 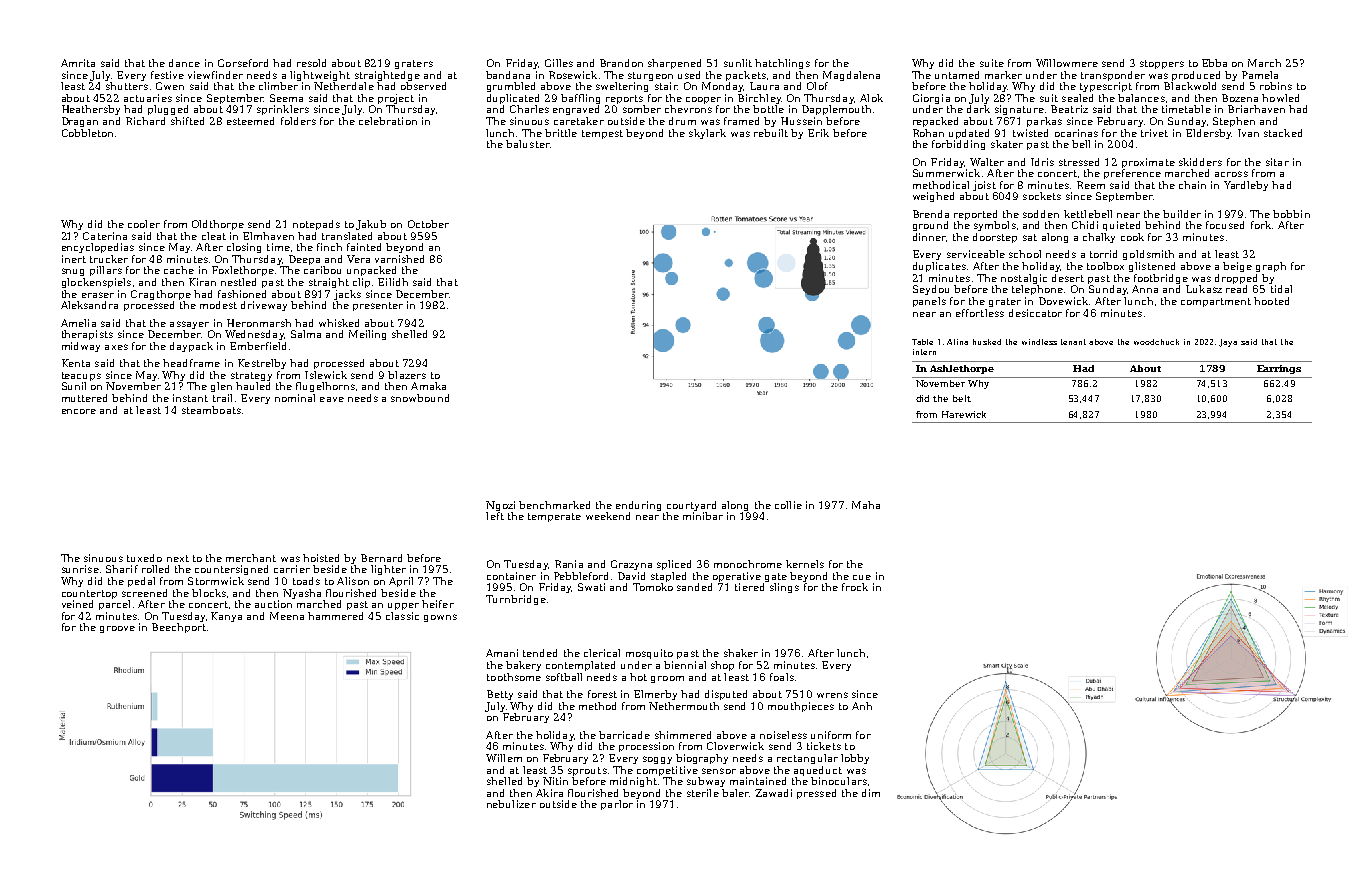 What do you see at coordinates (1228, 343) in the screenshot?
I see `Jaya` at bounding box center [1228, 343].
